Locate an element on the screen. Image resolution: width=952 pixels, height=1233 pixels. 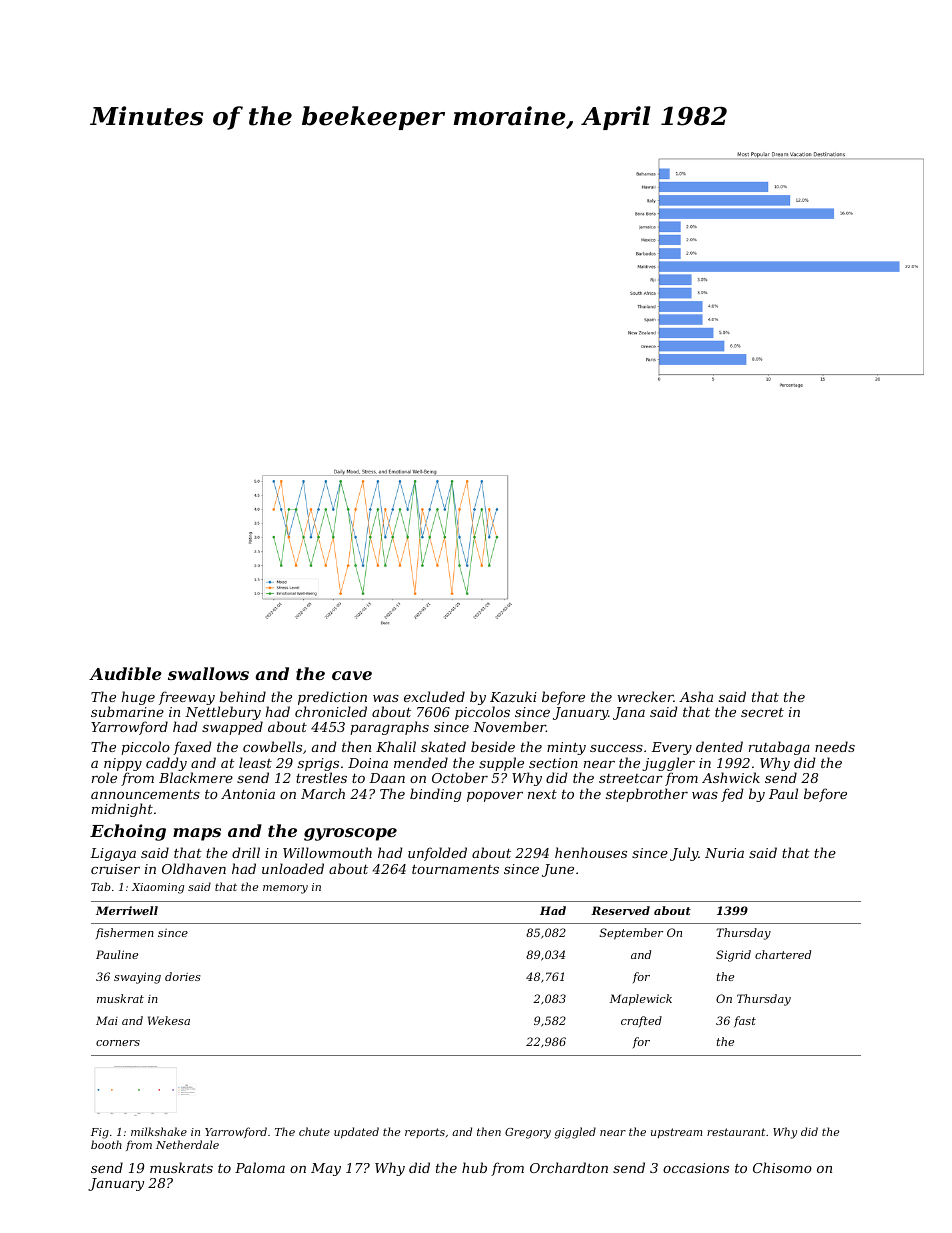
Asha is located at coordinates (696, 696).
